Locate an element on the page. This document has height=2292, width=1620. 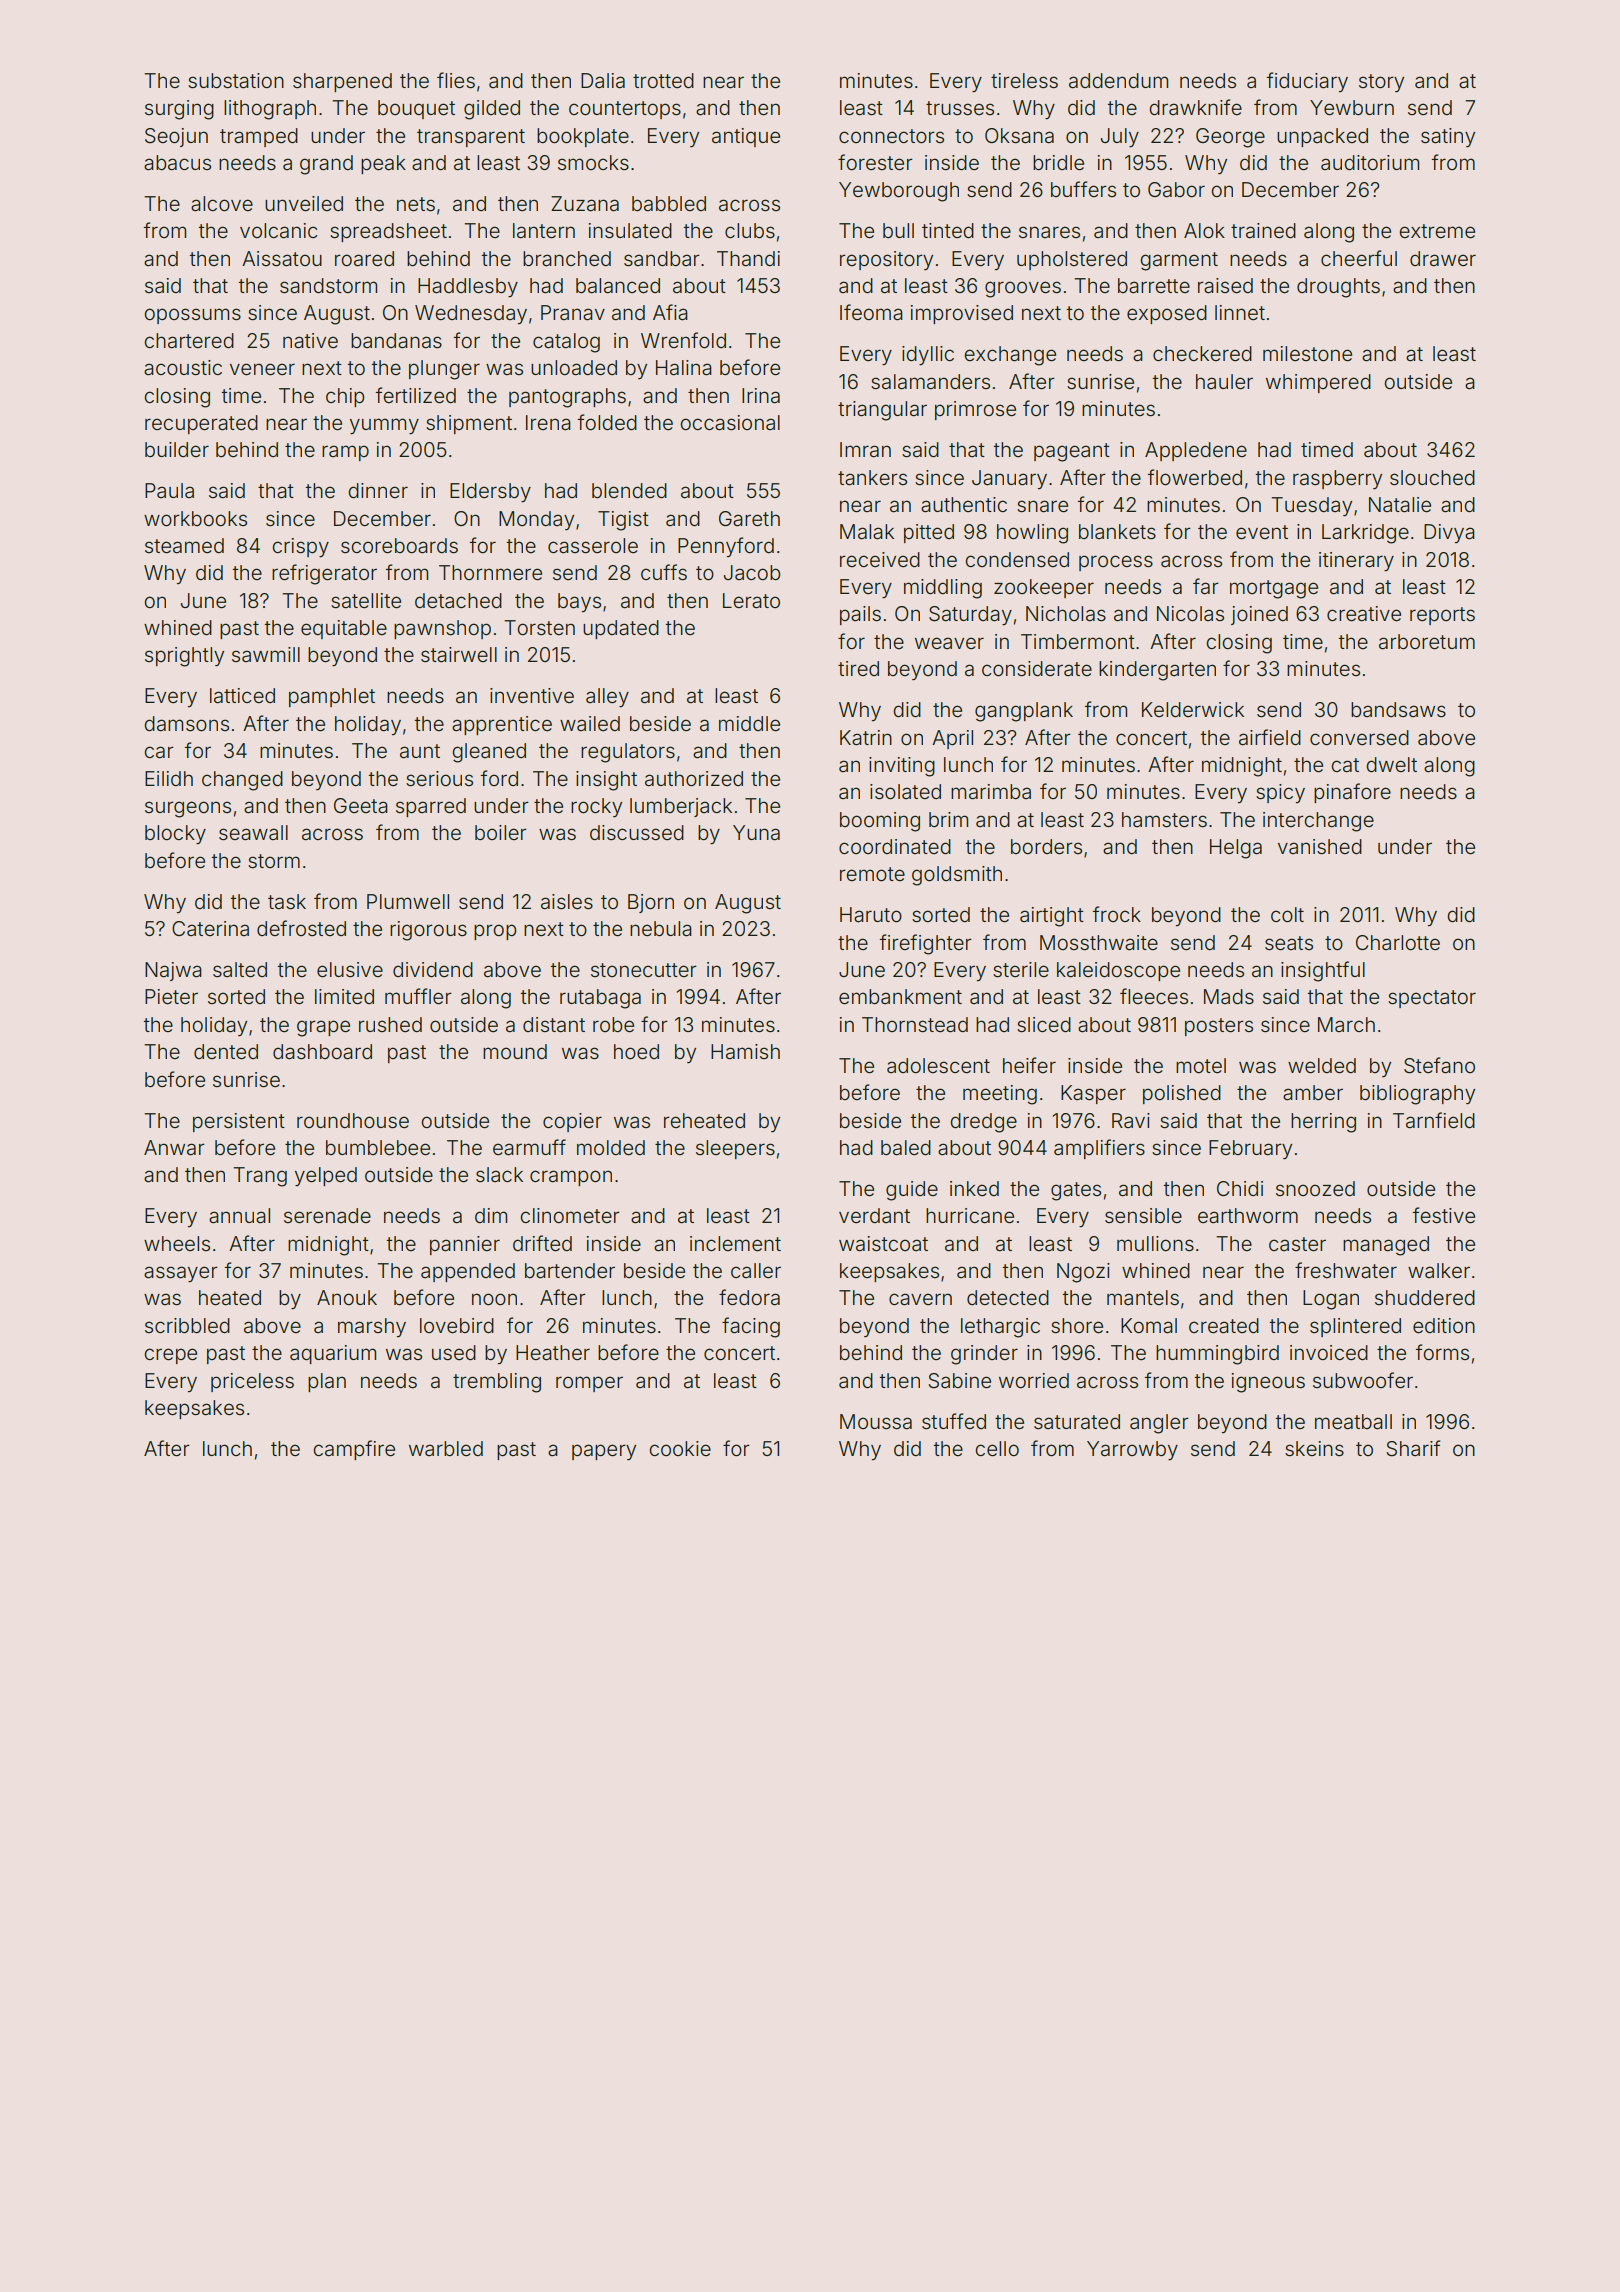
George is located at coordinates (1230, 138).
